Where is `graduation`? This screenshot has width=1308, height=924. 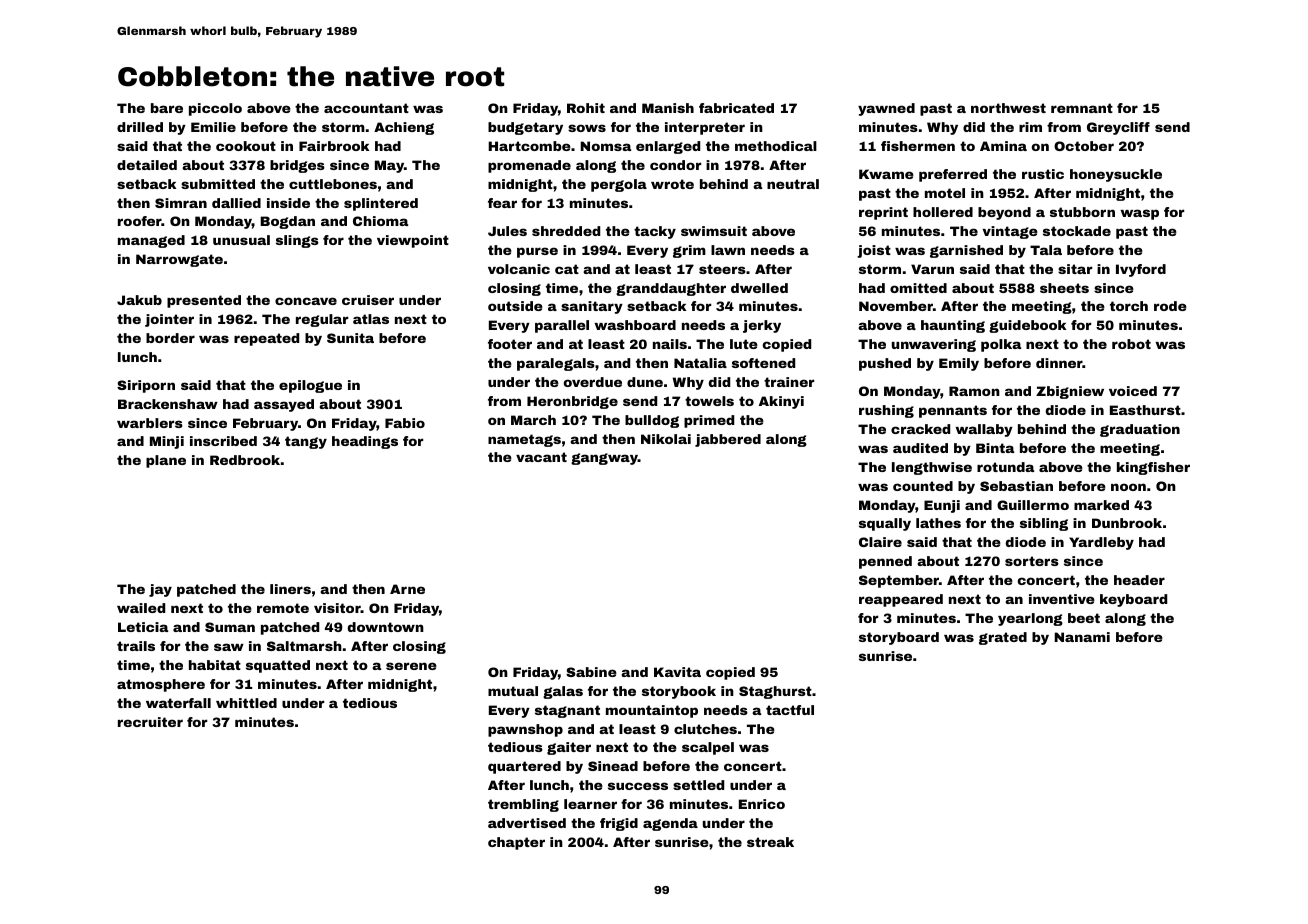 graduation is located at coordinates (1140, 430).
